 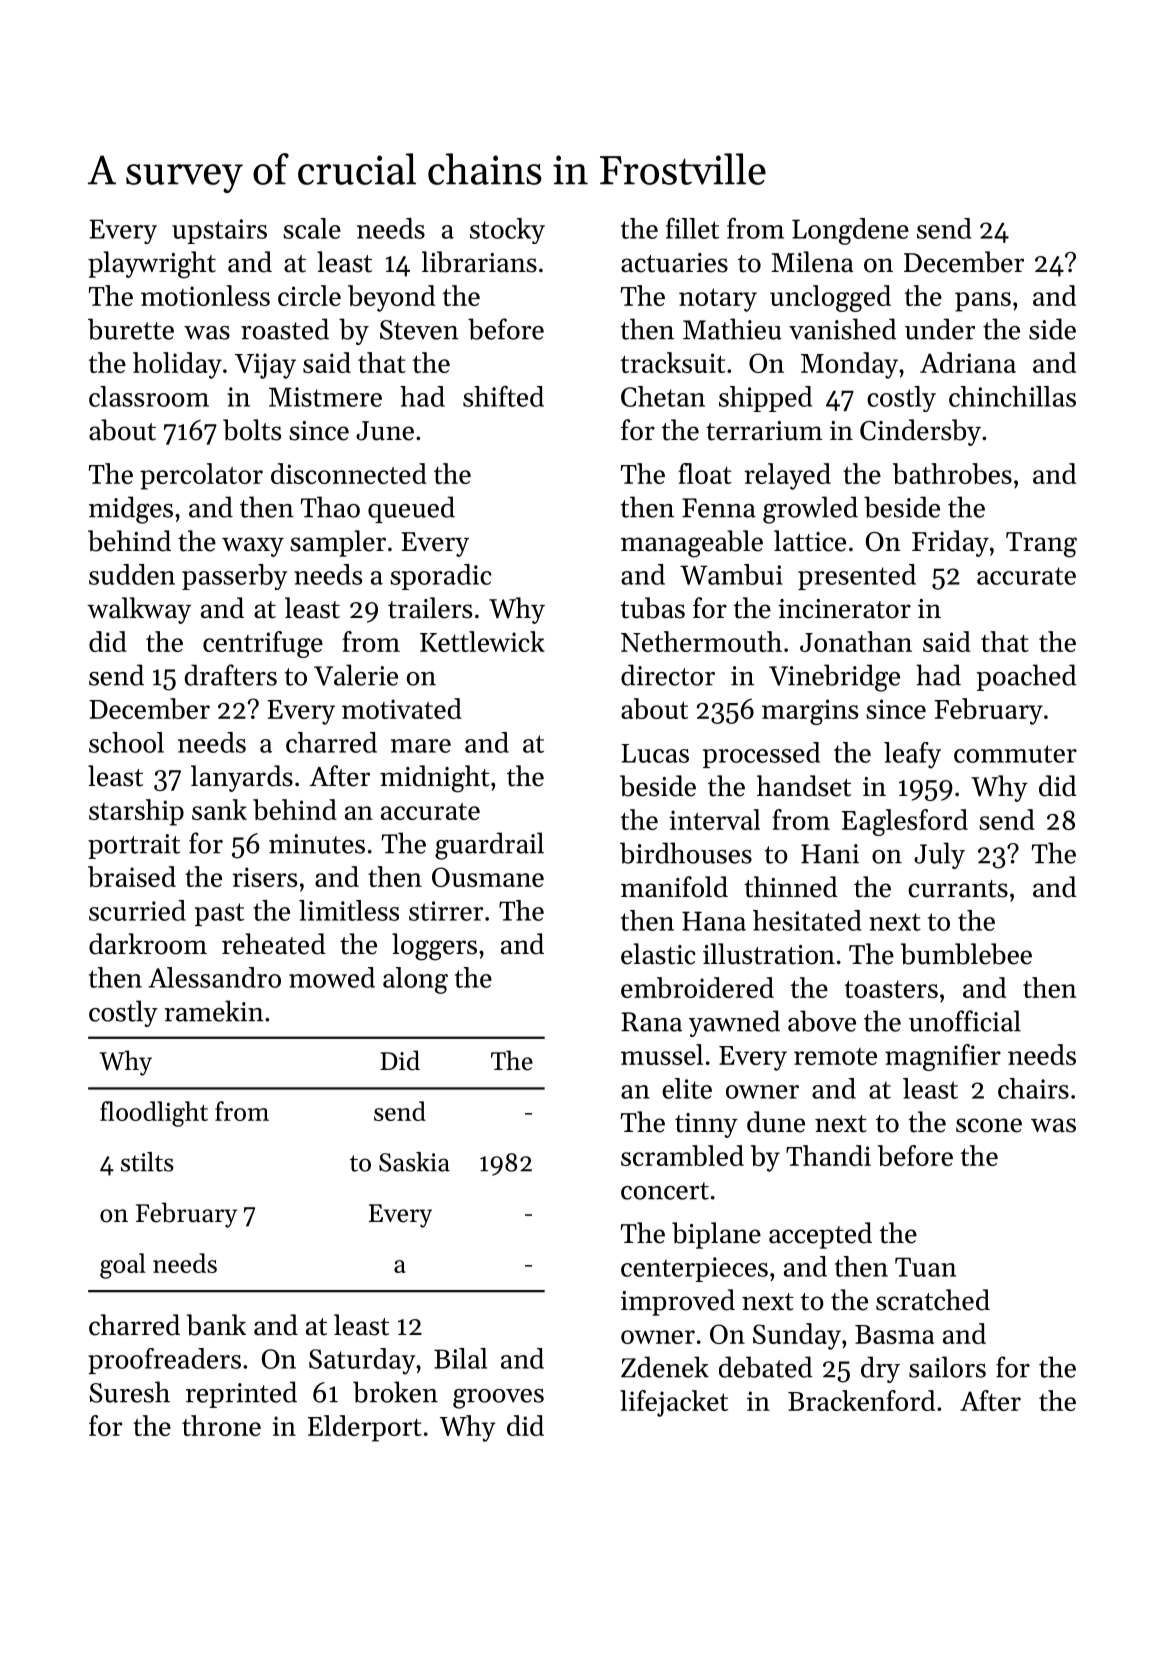 What do you see at coordinates (1015, 754) in the page?
I see `commuter` at bounding box center [1015, 754].
